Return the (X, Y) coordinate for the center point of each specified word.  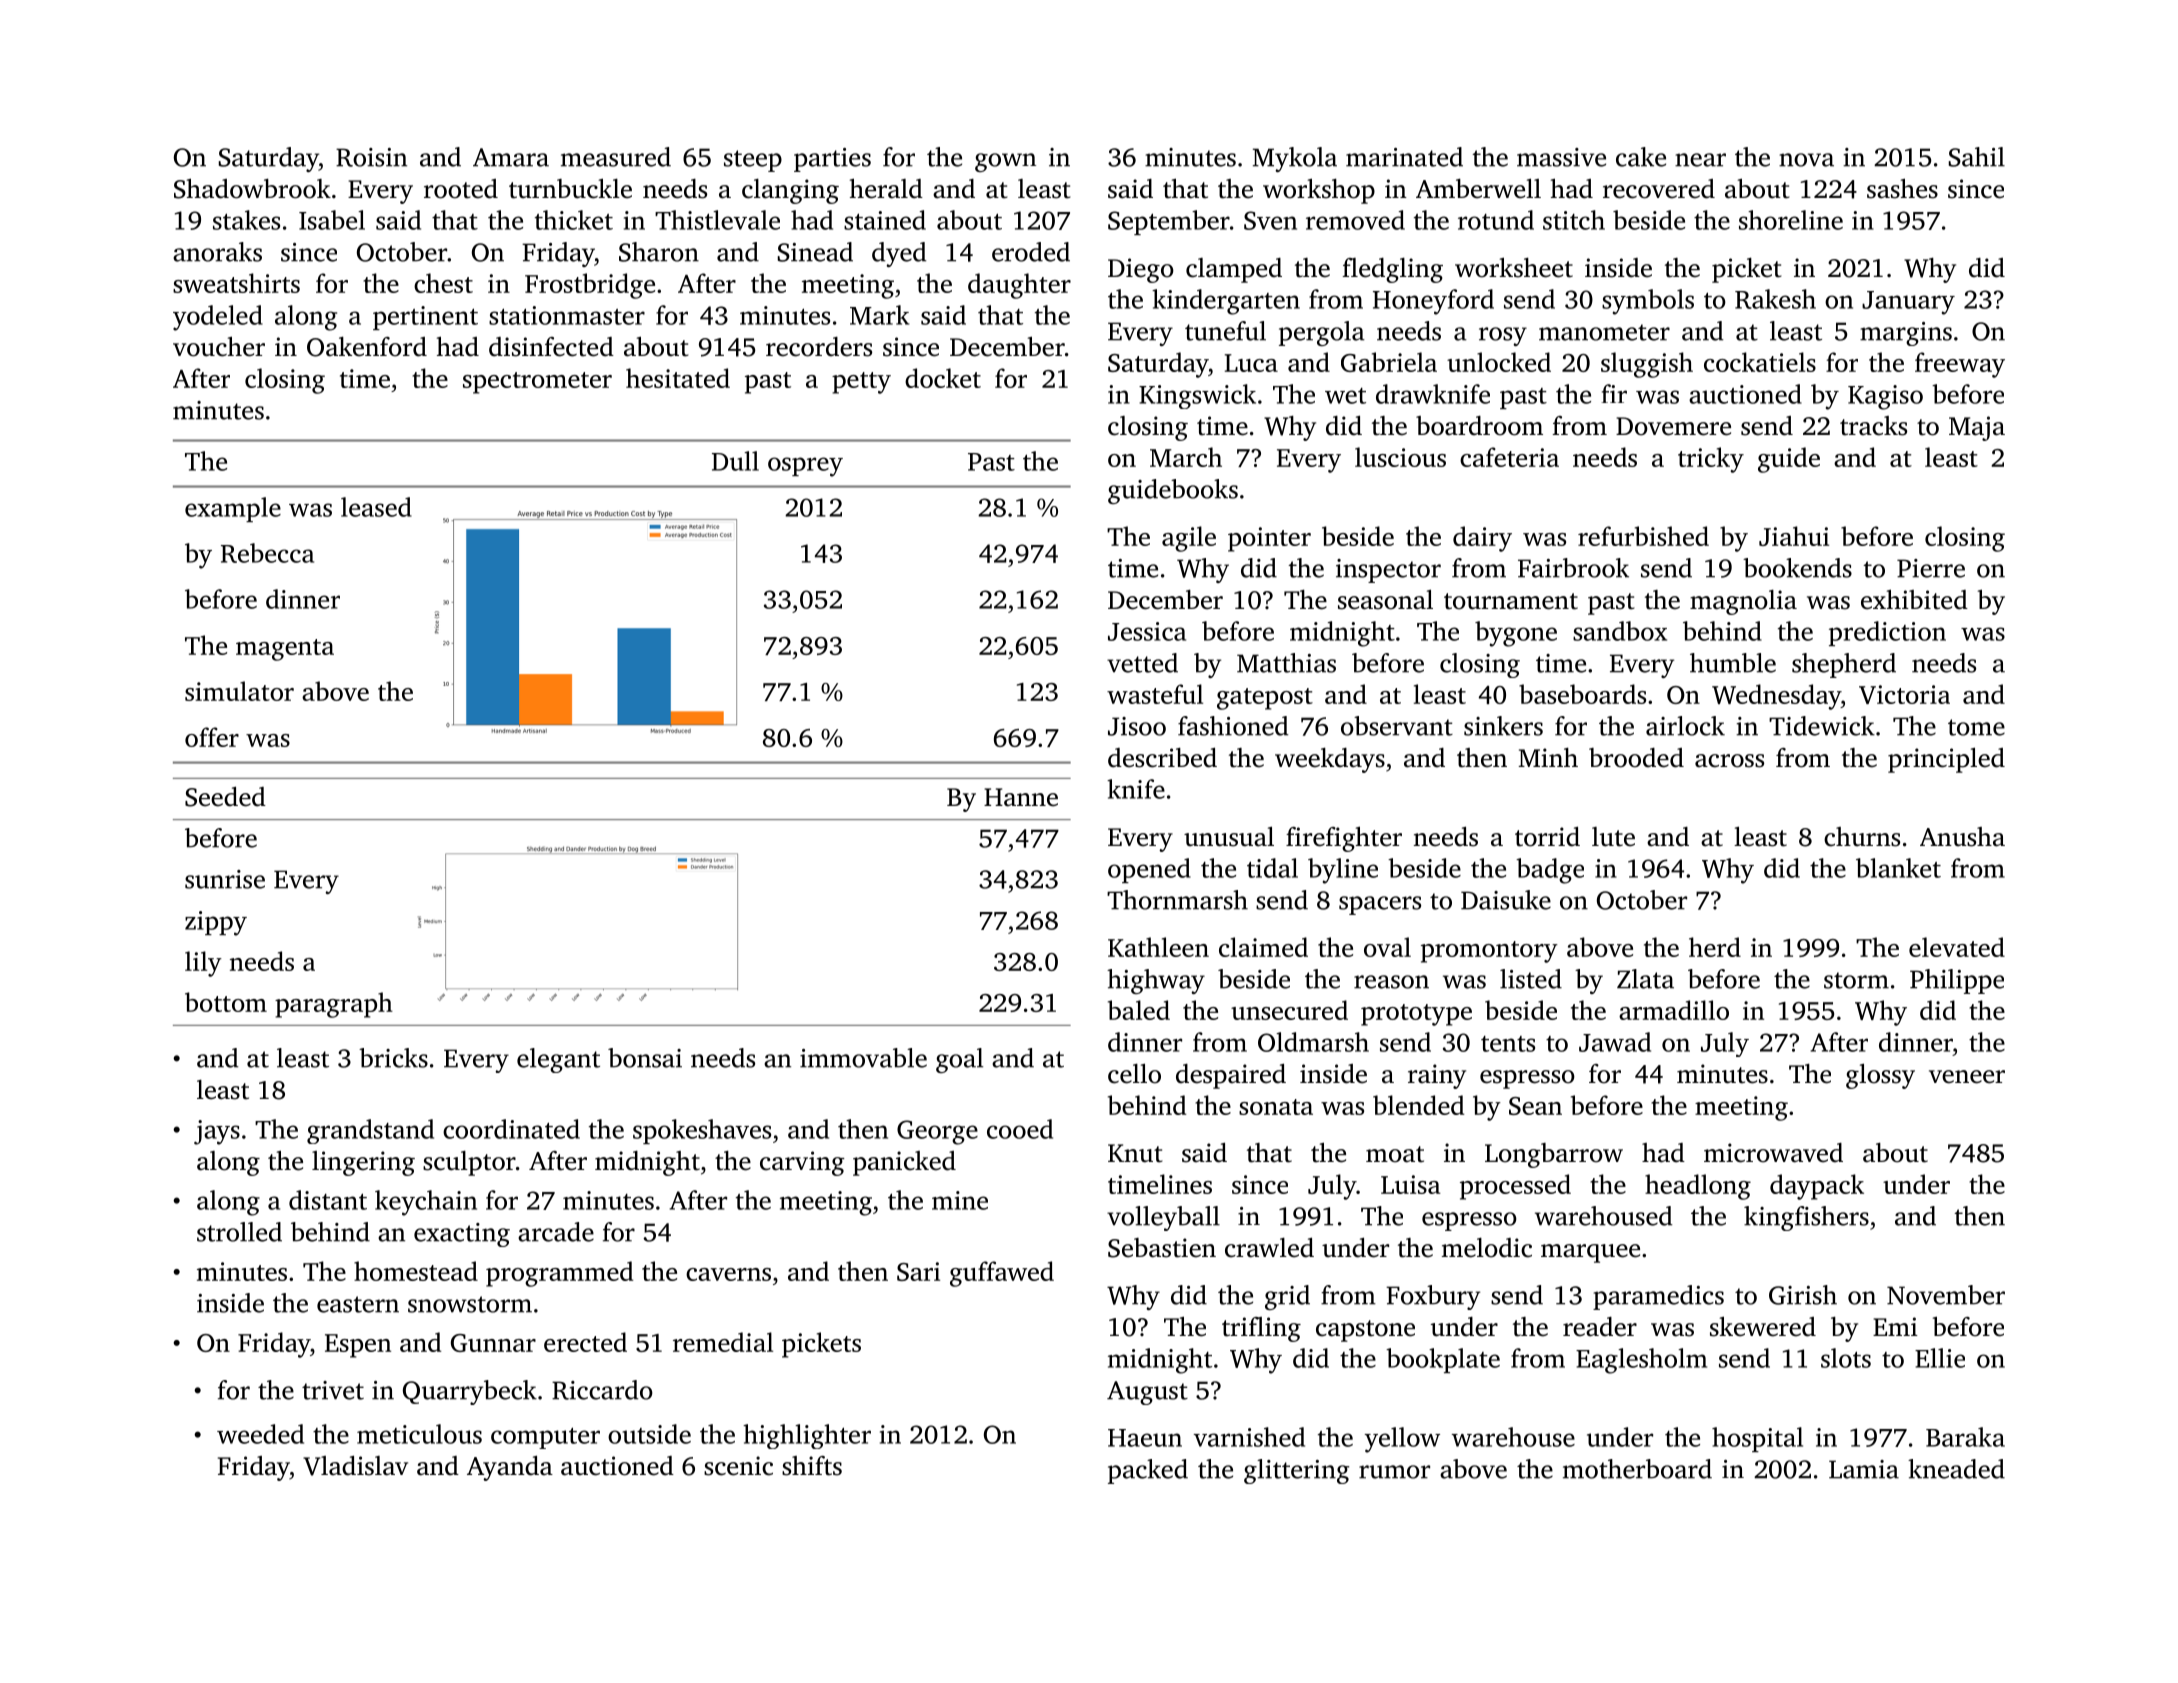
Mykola (1295, 159)
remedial (723, 1342)
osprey (805, 467)
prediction (1887, 633)
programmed (559, 1274)
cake (1641, 157)
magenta (285, 650)
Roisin (371, 157)
